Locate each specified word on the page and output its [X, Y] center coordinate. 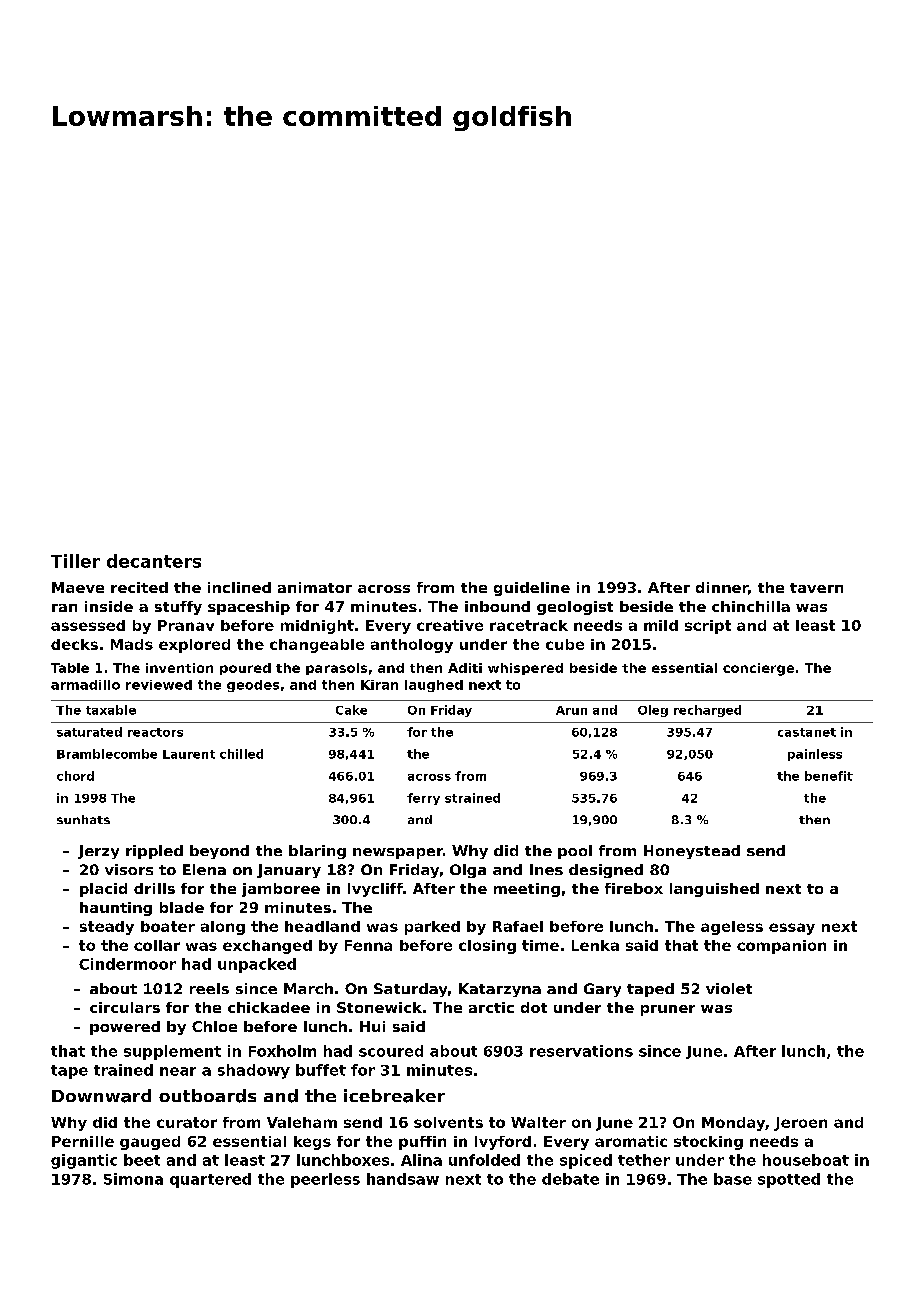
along [223, 928]
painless [815, 755]
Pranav [186, 625]
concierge [758, 669]
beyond [219, 852]
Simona [133, 1179]
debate [570, 1179]
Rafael [518, 926]
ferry [423, 799]
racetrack [529, 625]
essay [792, 929]
